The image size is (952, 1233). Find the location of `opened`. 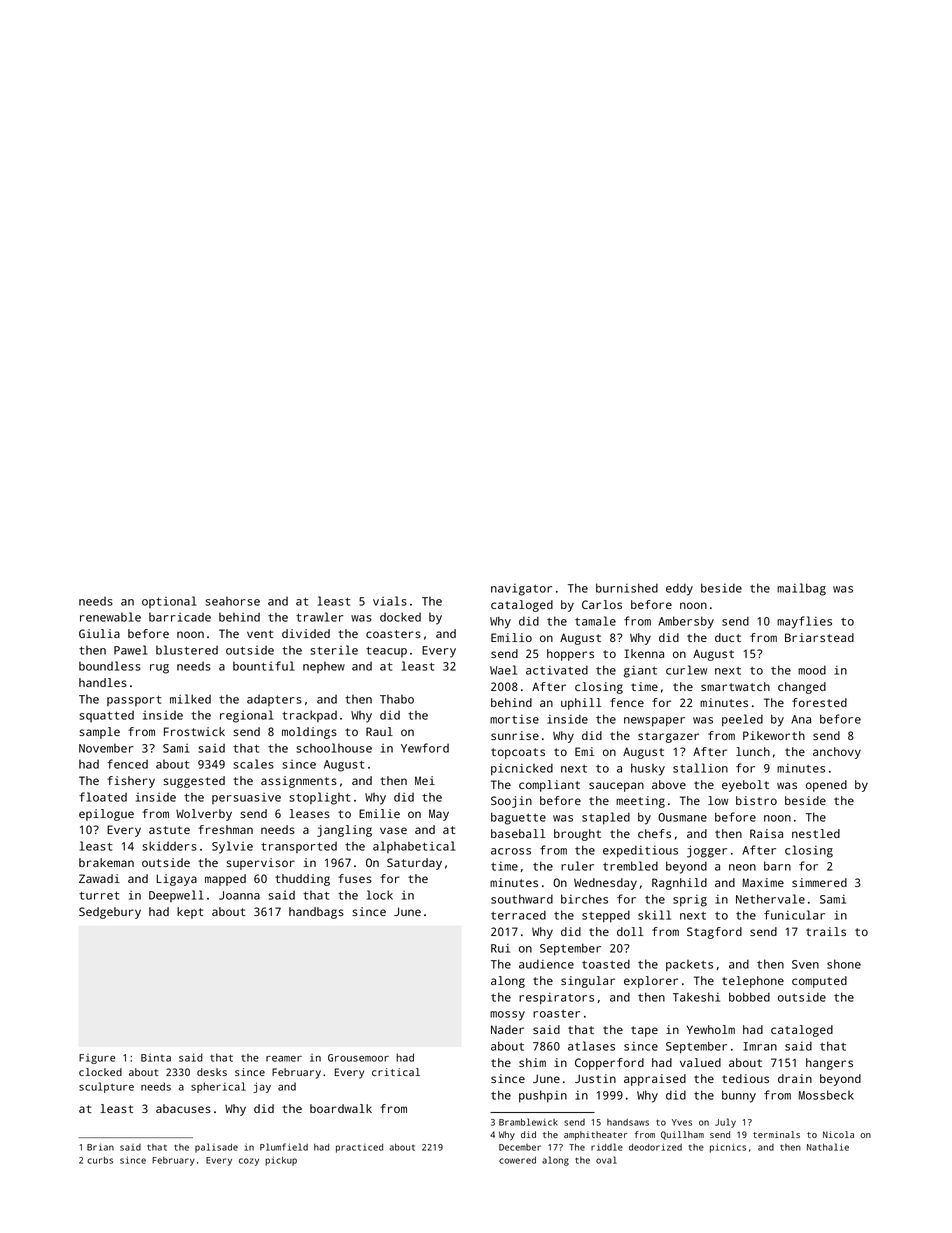

opened is located at coordinates (826, 786).
